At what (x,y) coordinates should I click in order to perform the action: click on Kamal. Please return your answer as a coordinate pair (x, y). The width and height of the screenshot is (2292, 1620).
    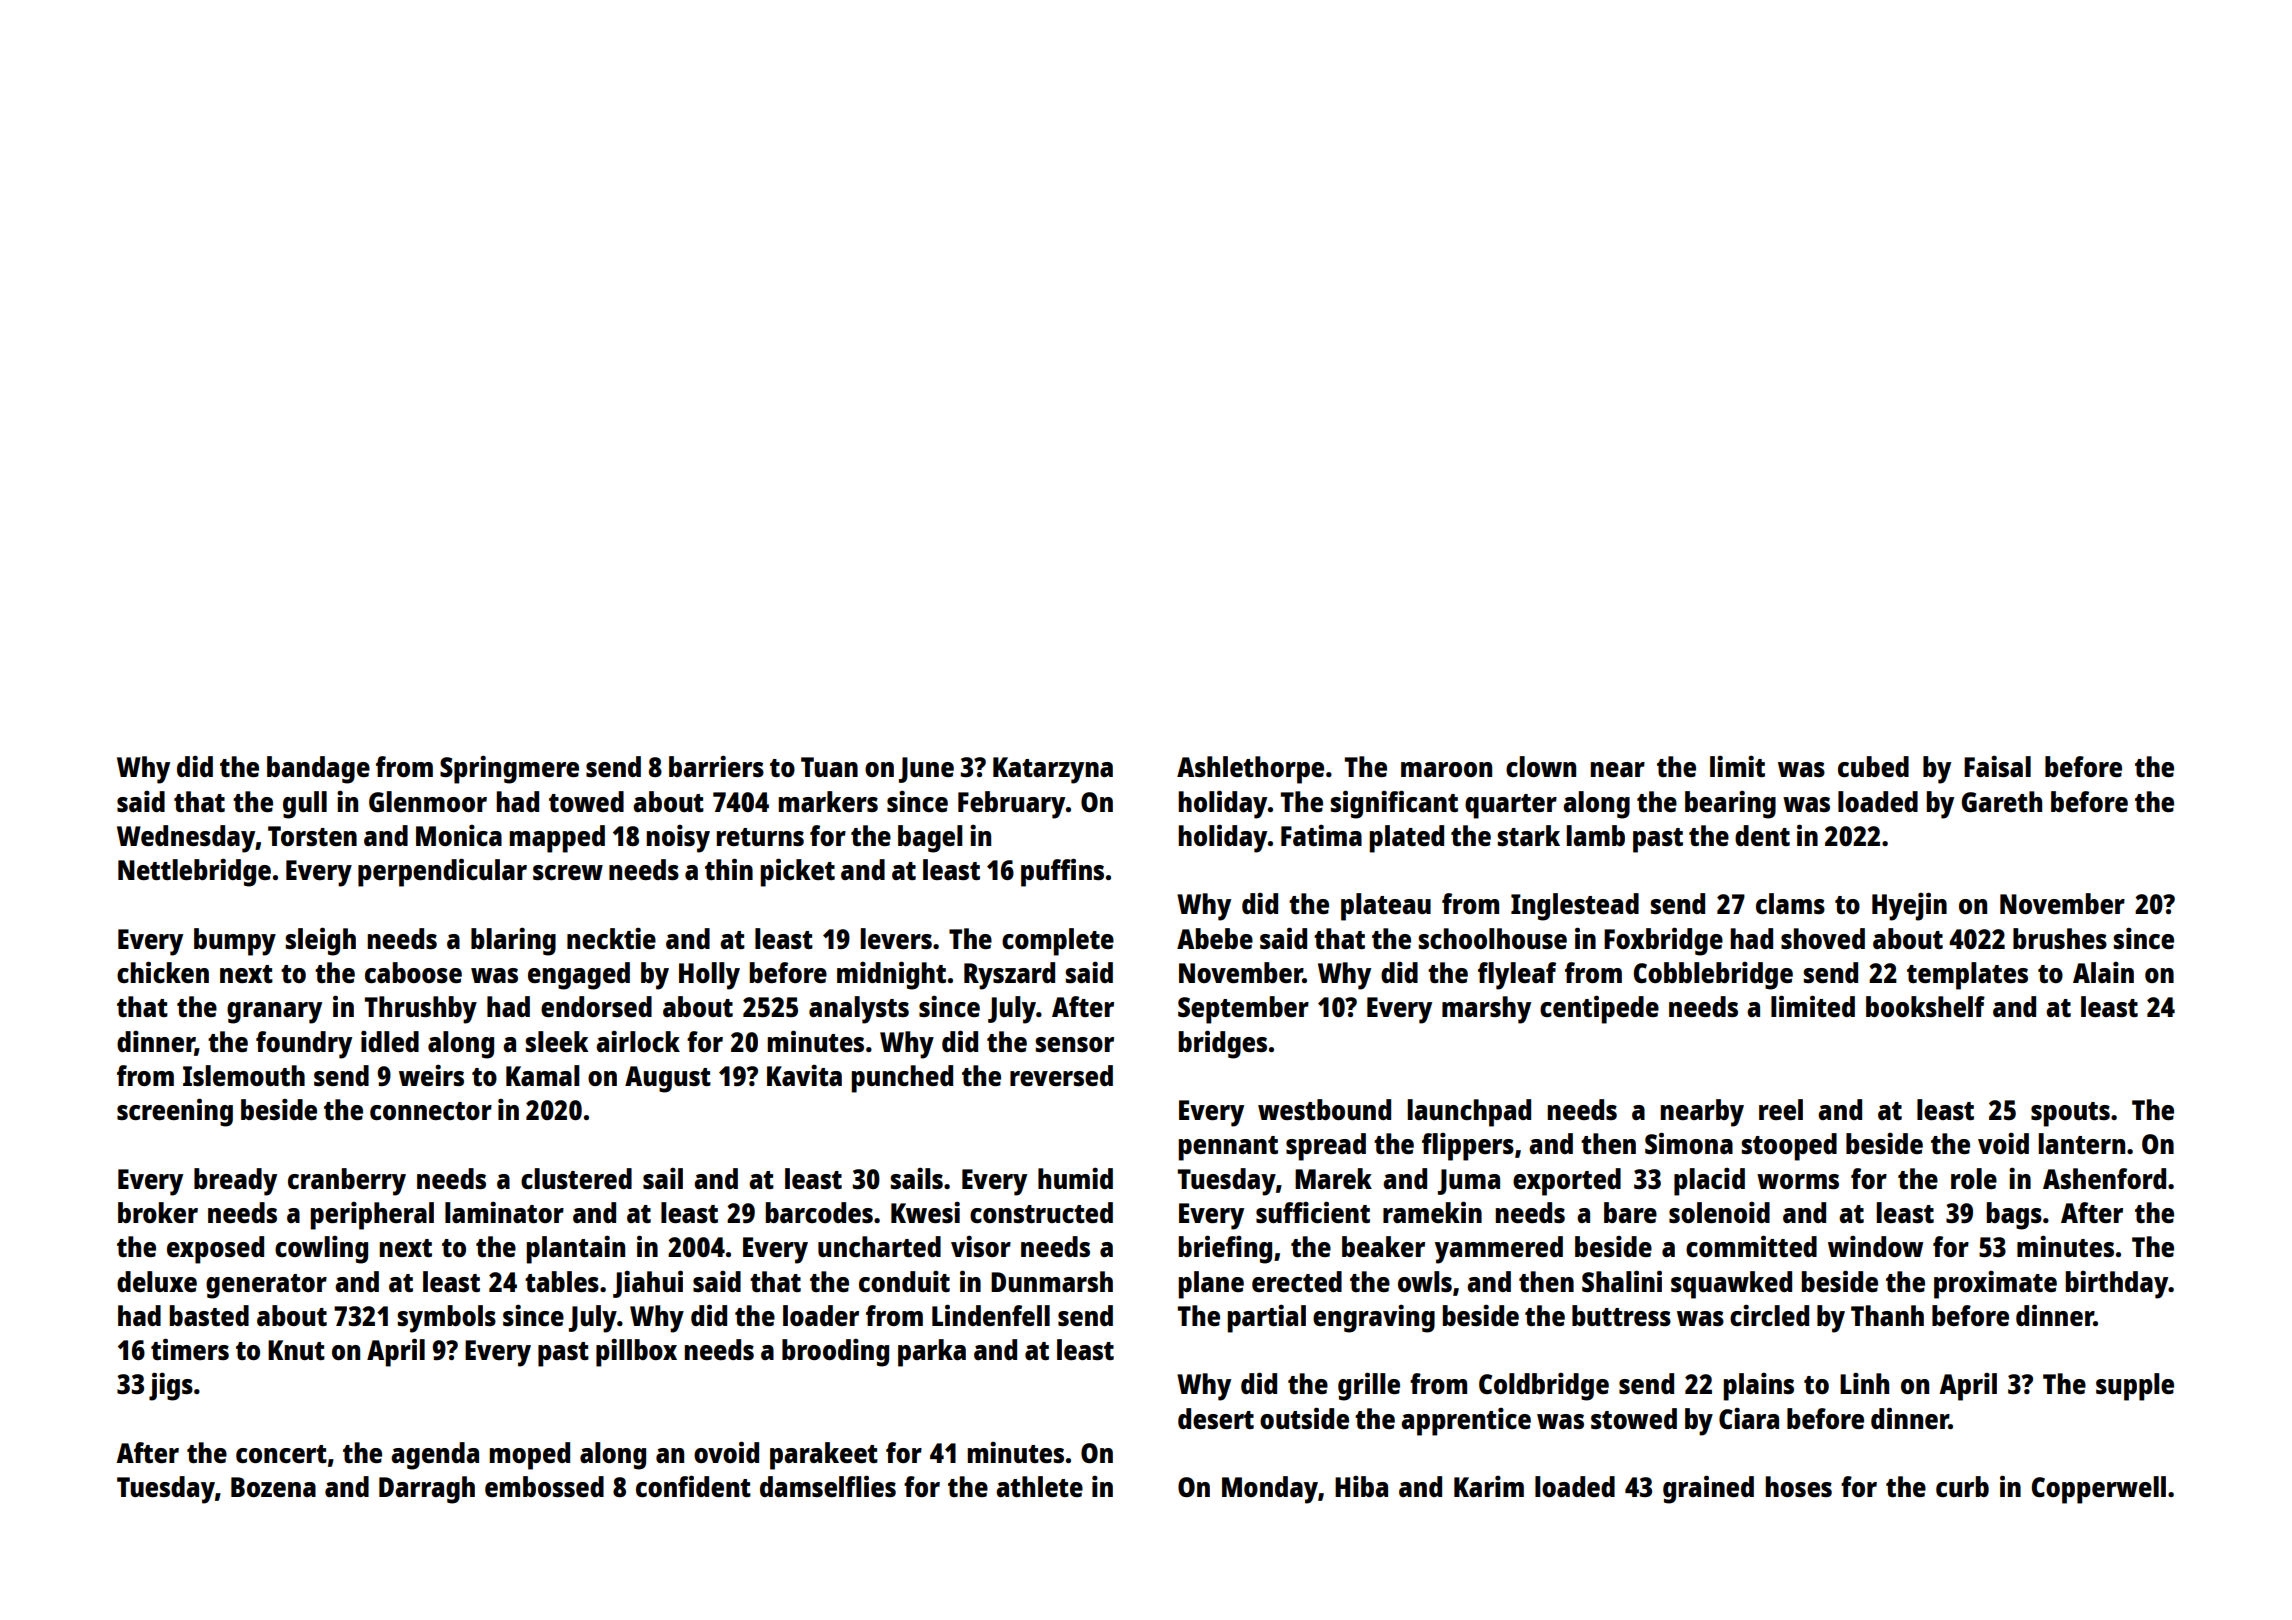
    Looking at the image, I should click on (542, 1075).
